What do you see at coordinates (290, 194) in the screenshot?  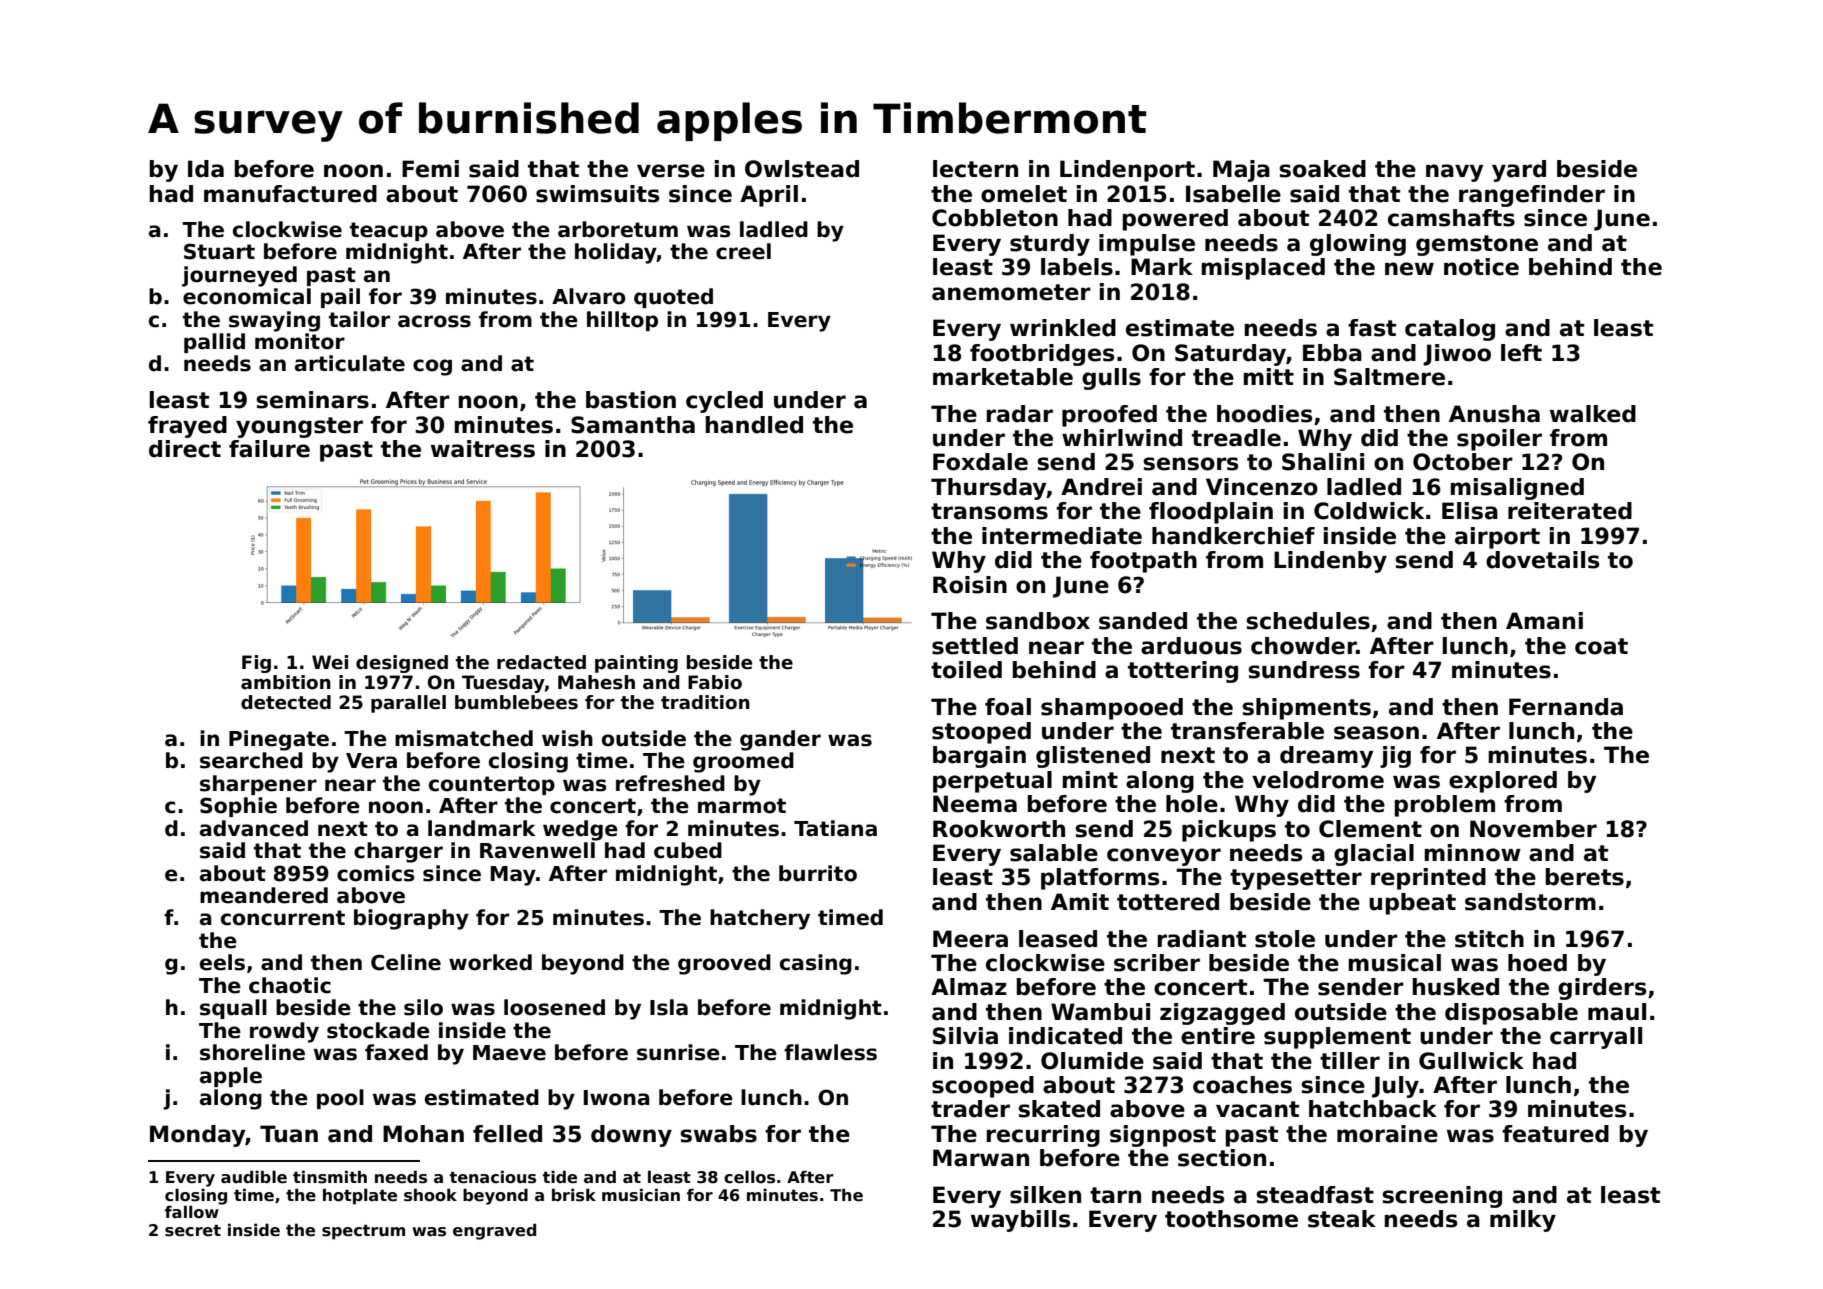 I see `manufactured` at bounding box center [290, 194].
